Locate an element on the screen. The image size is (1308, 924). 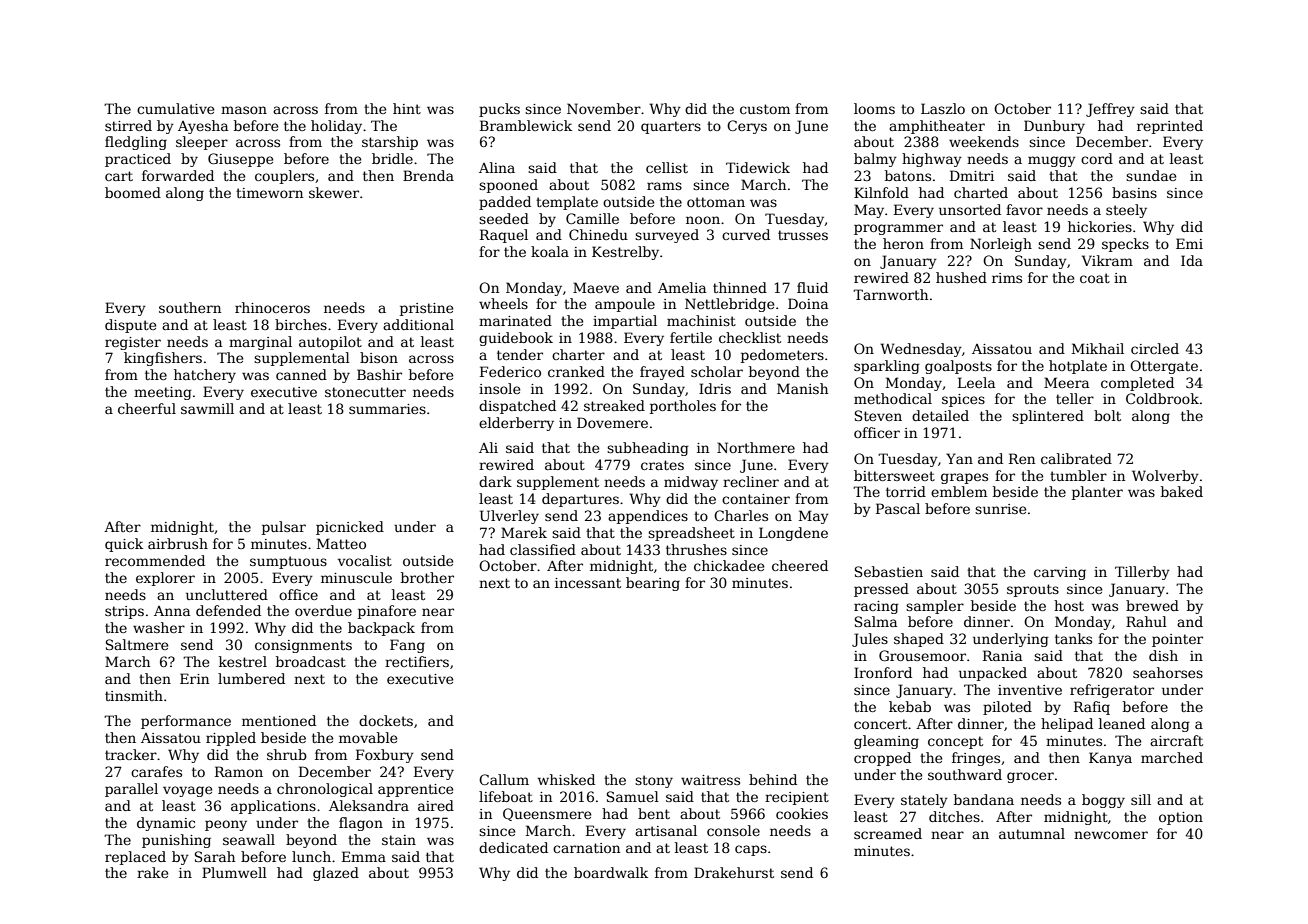
summaries is located at coordinates (387, 409).
